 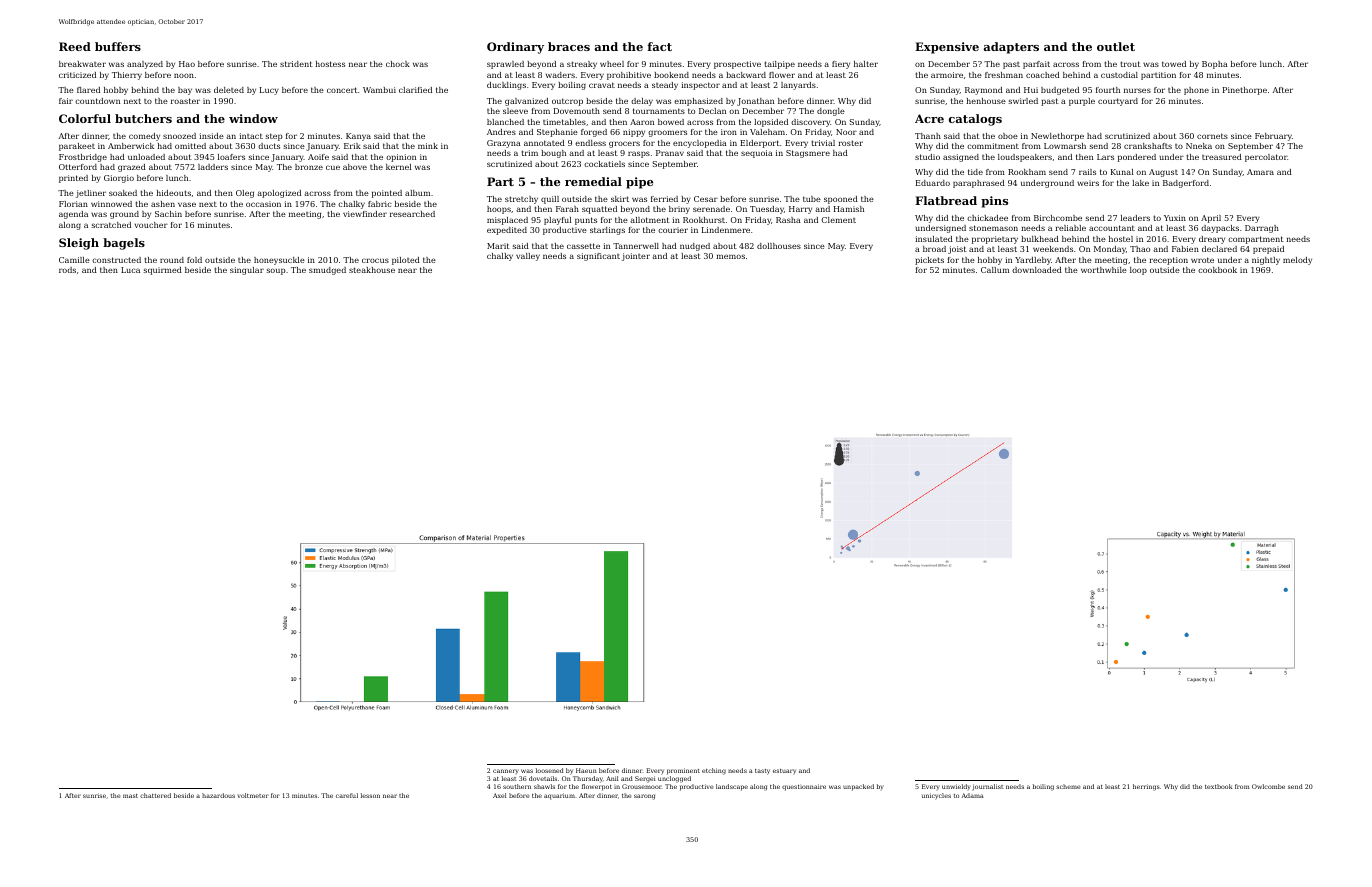 I want to click on cookbook, so click(x=1217, y=270).
